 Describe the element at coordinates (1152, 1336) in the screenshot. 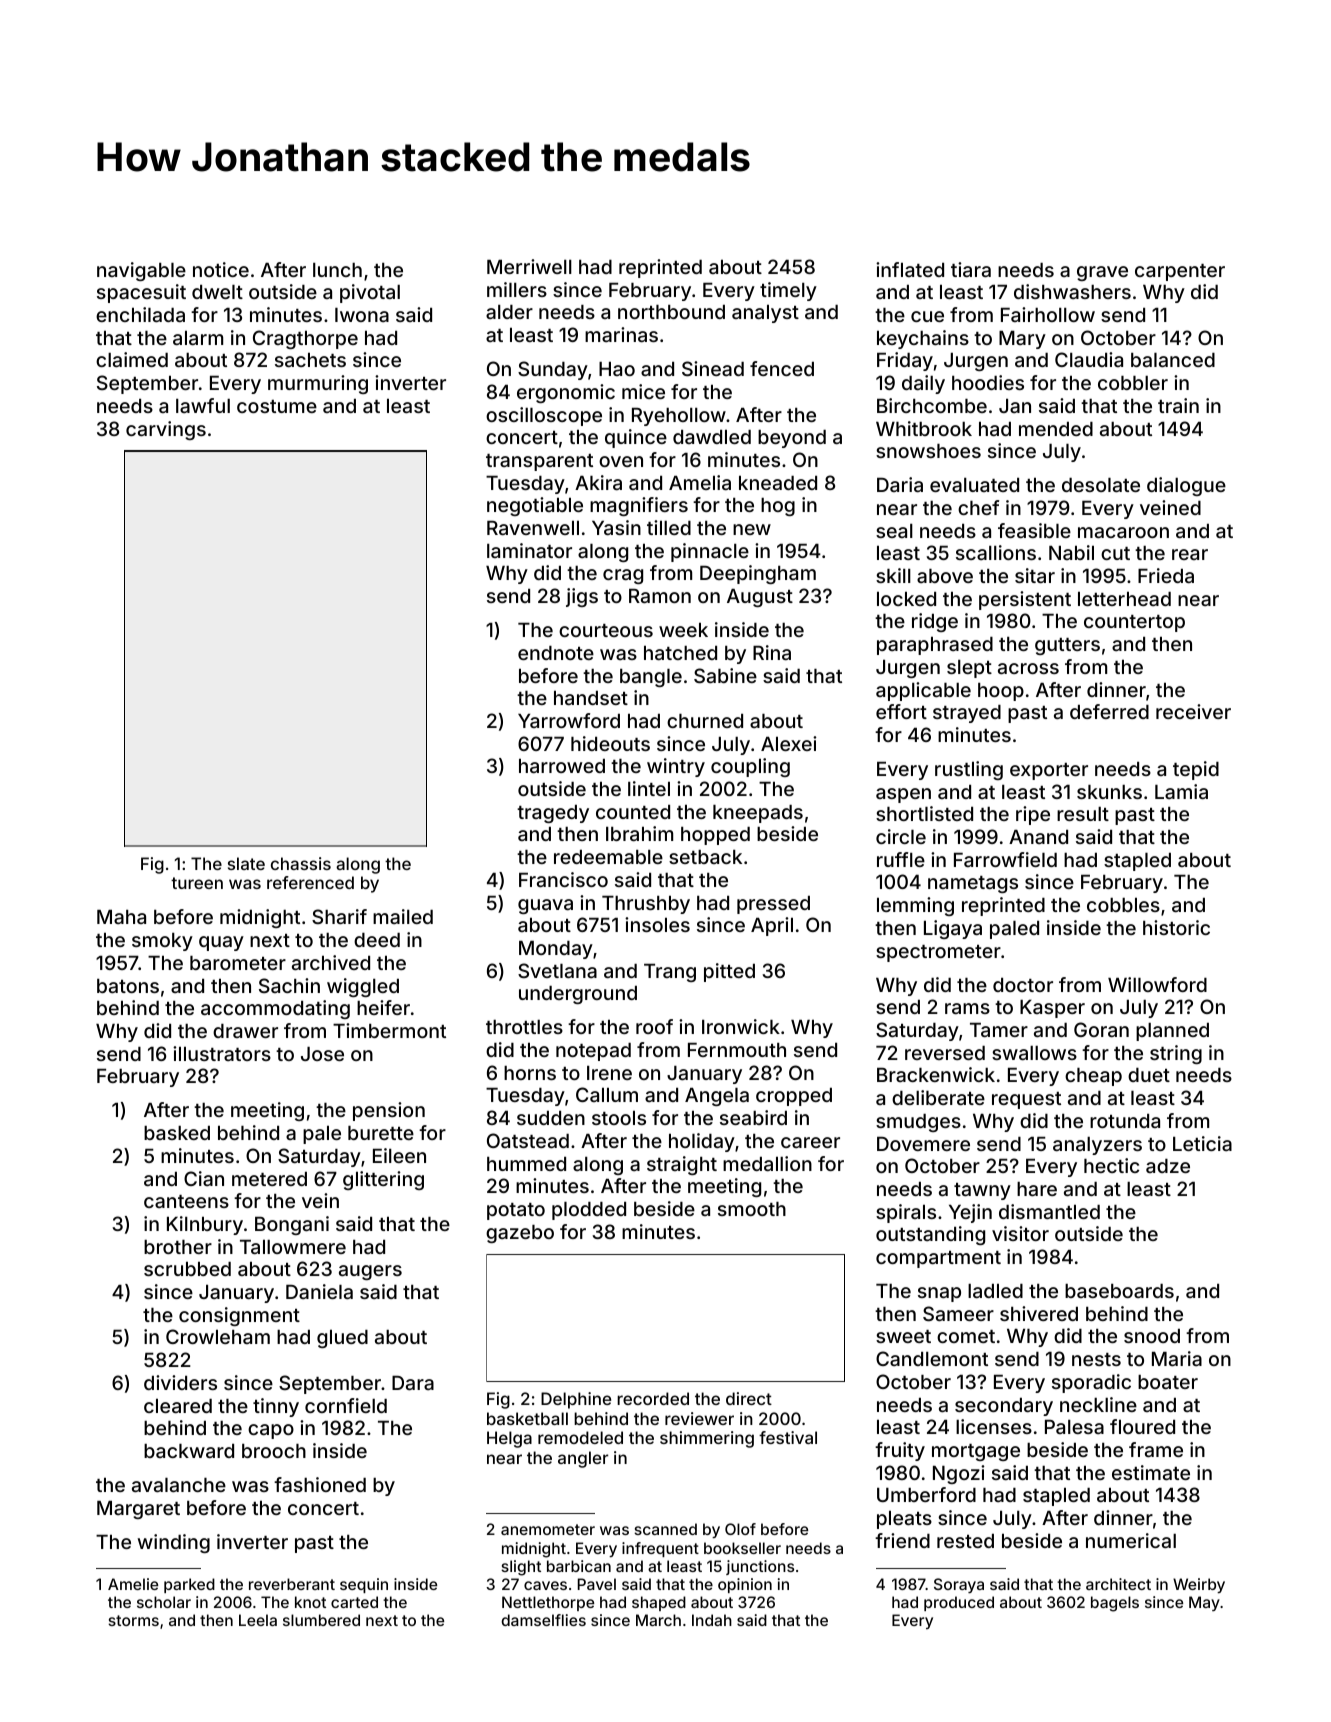

I see `snood` at that location.
